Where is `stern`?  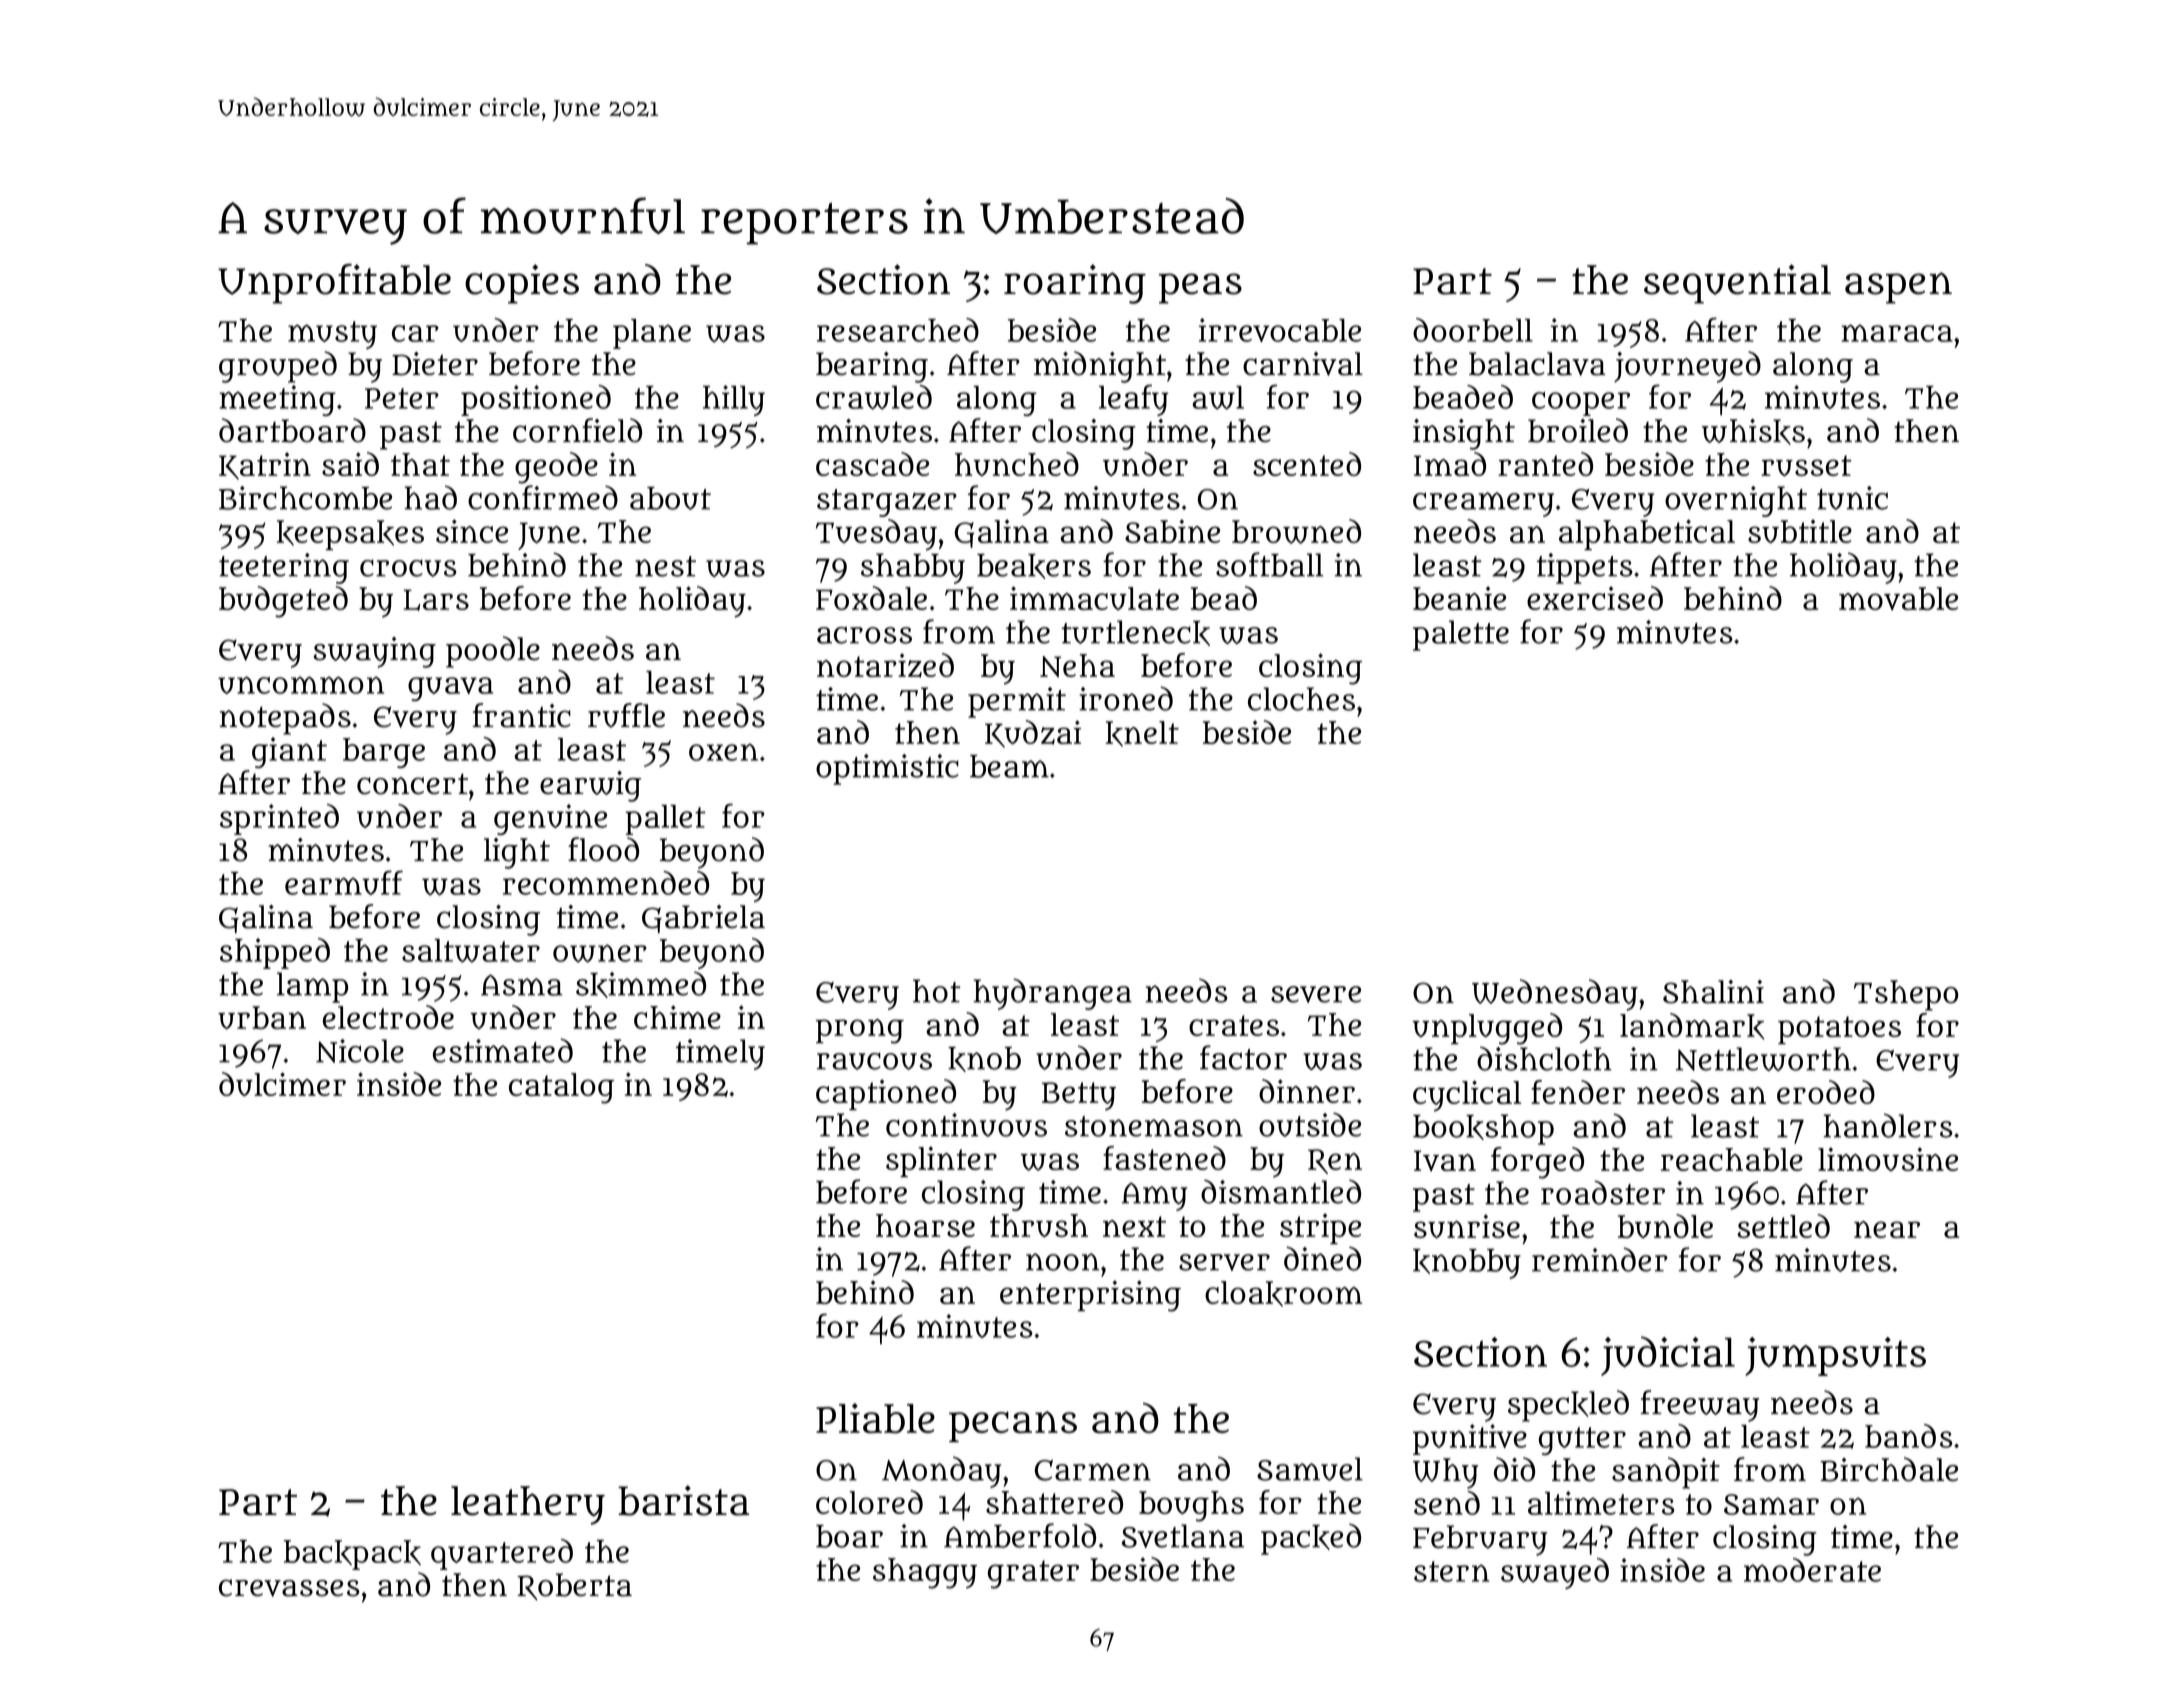 stern is located at coordinates (1451, 1571).
